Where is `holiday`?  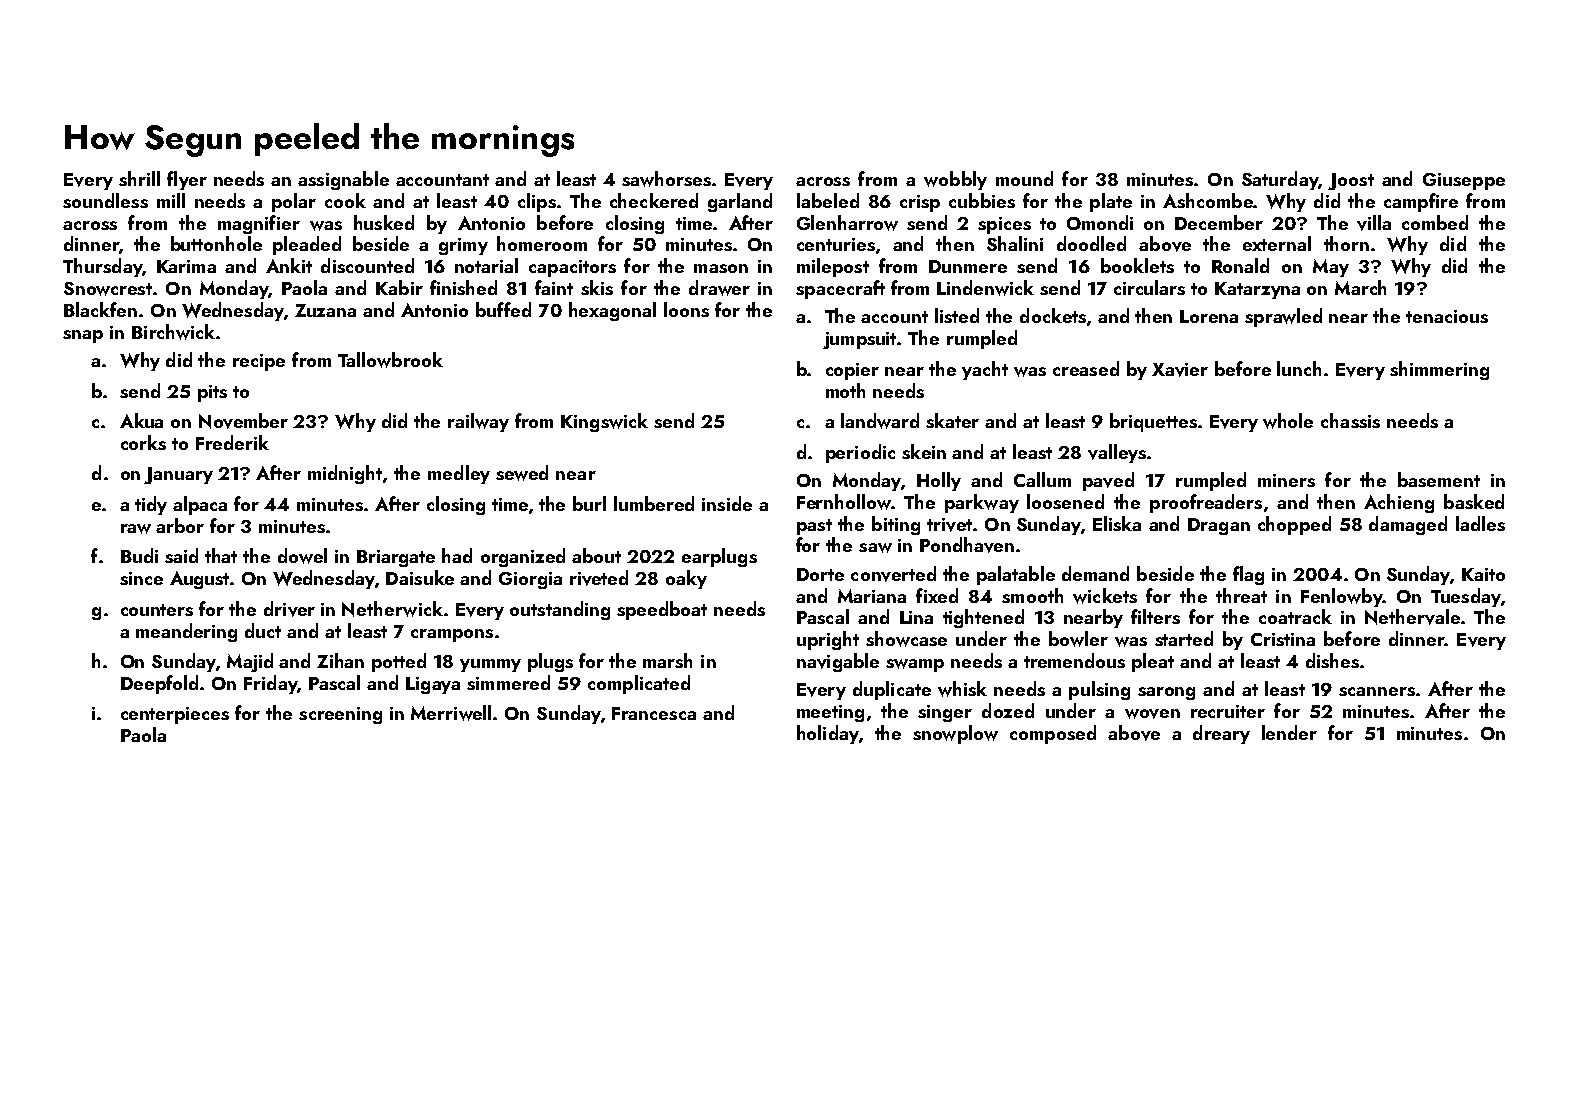
holiday is located at coordinates (828, 734).
